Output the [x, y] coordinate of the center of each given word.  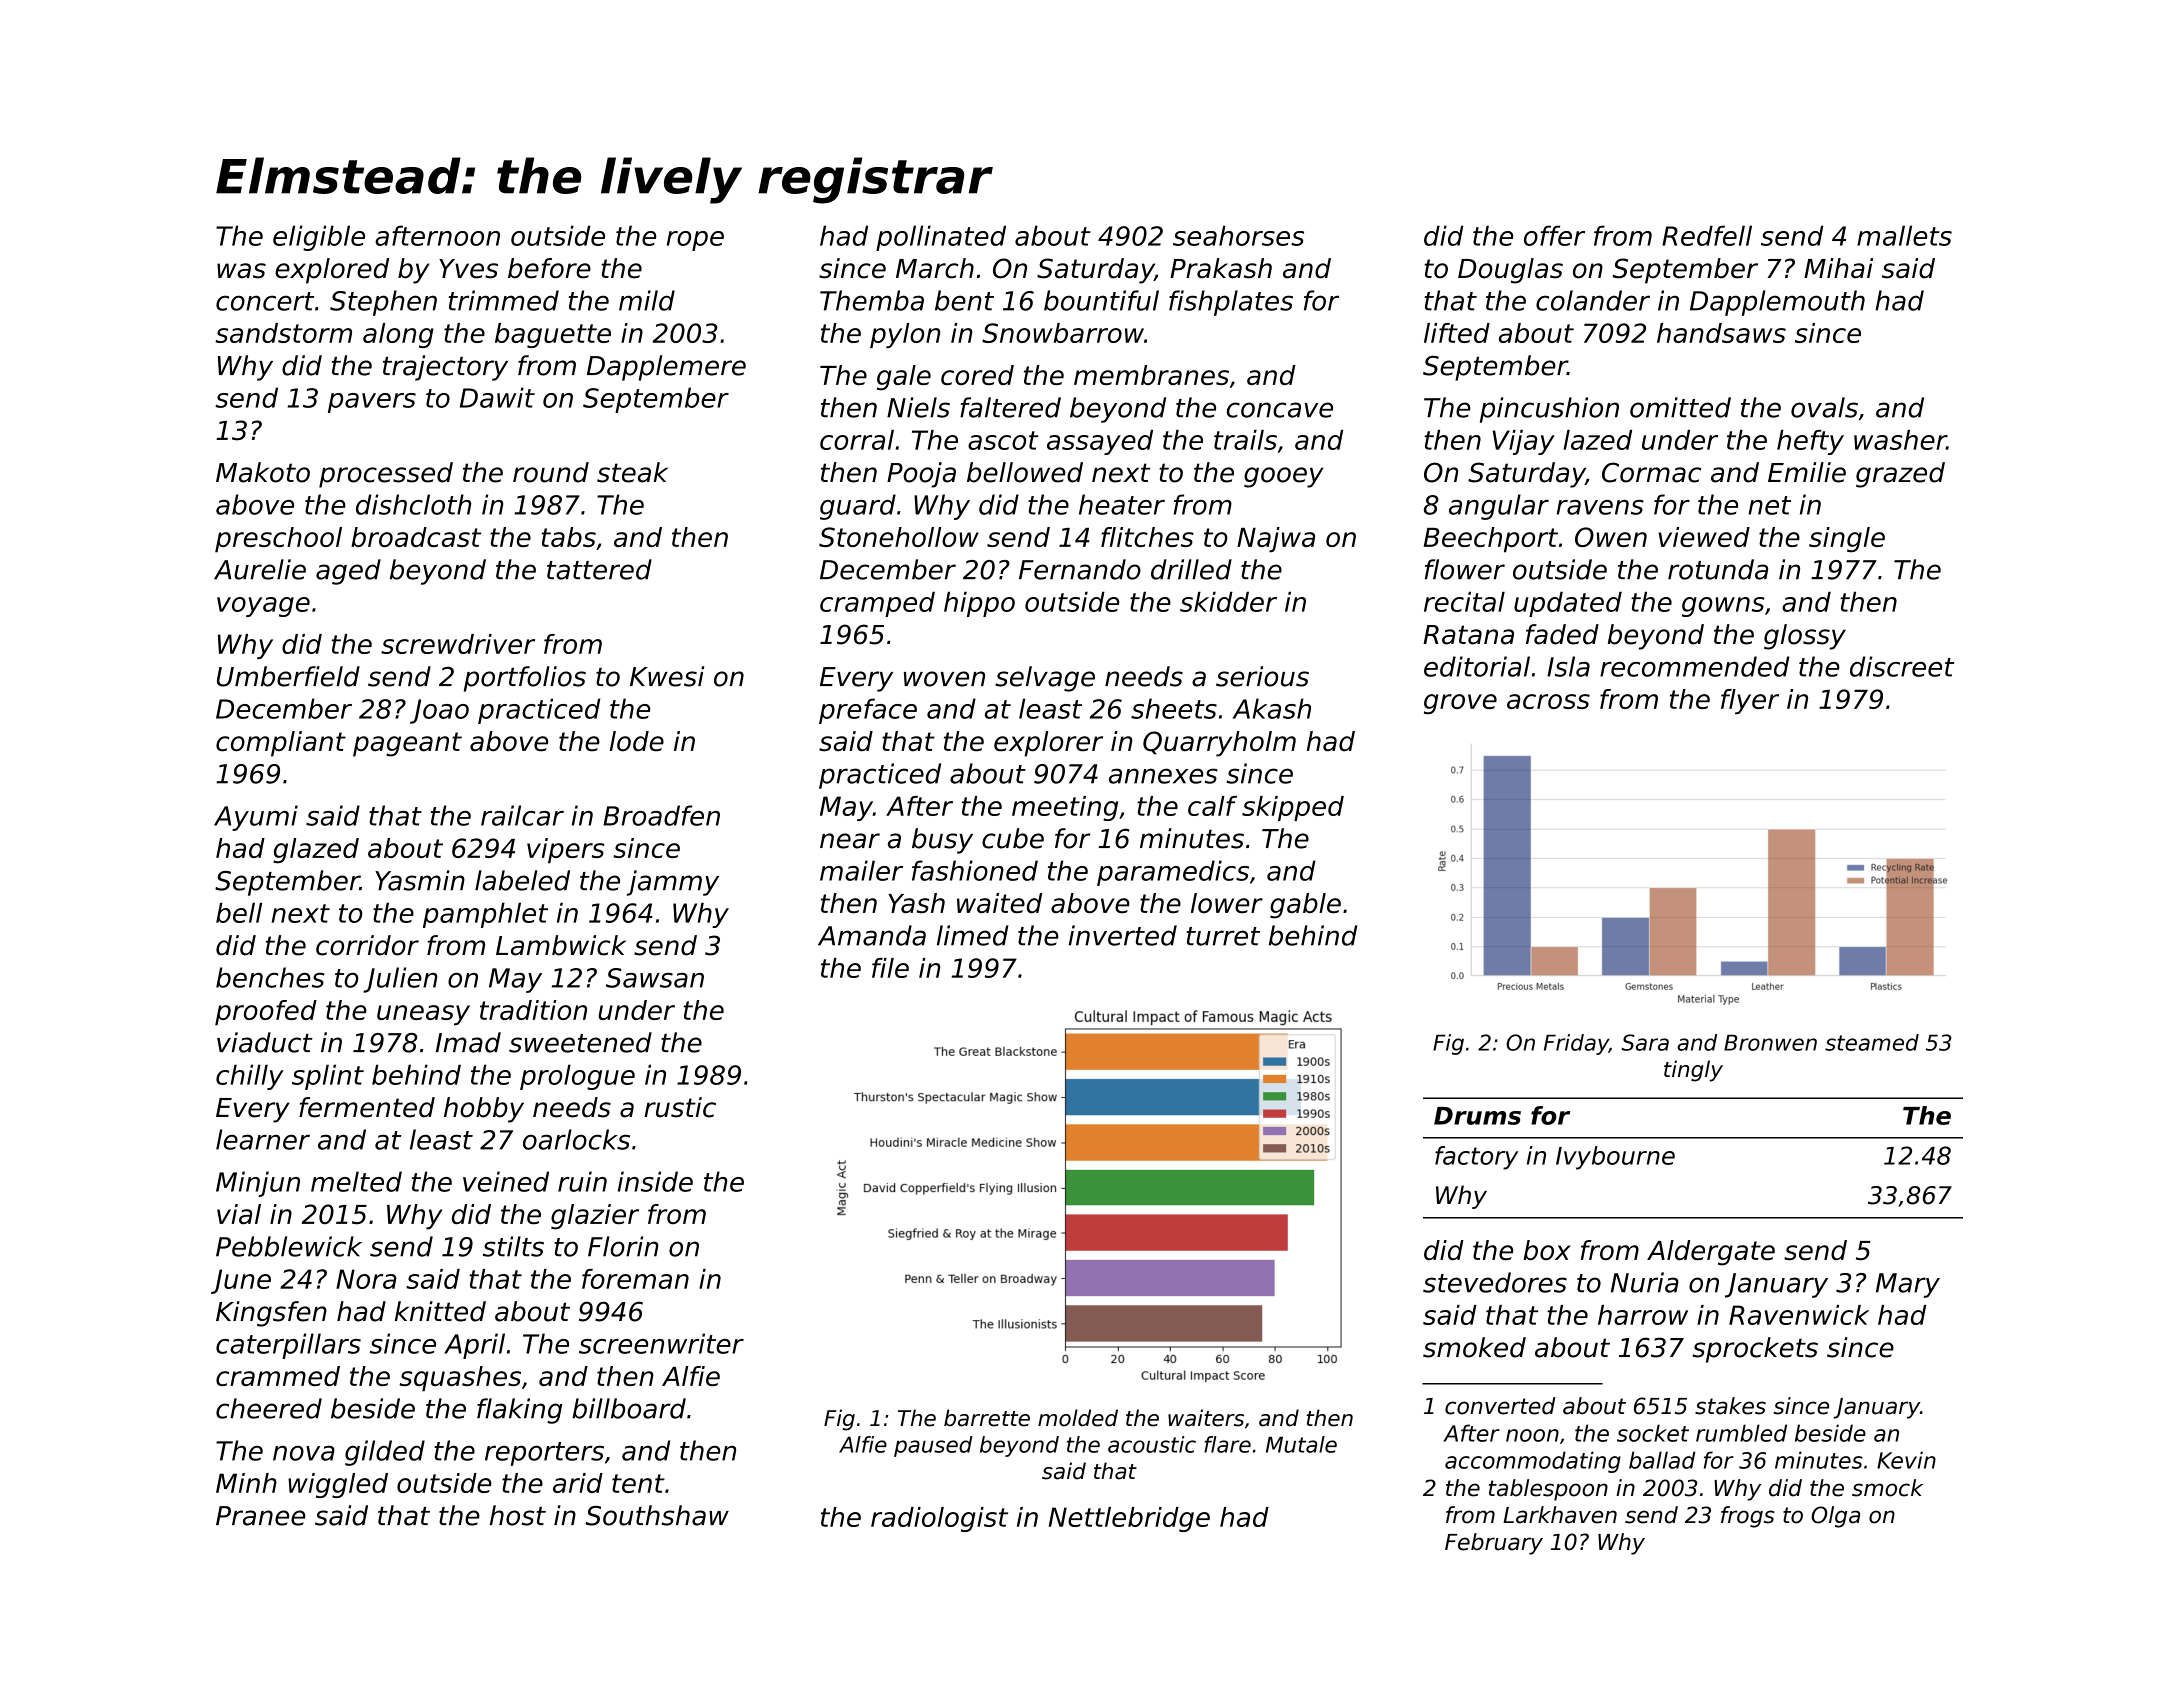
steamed [1872, 1042]
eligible [319, 238]
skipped [1293, 808]
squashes [460, 1378]
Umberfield [288, 676]
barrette [987, 1418]
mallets [1904, 235]
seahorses [1238, 235]
